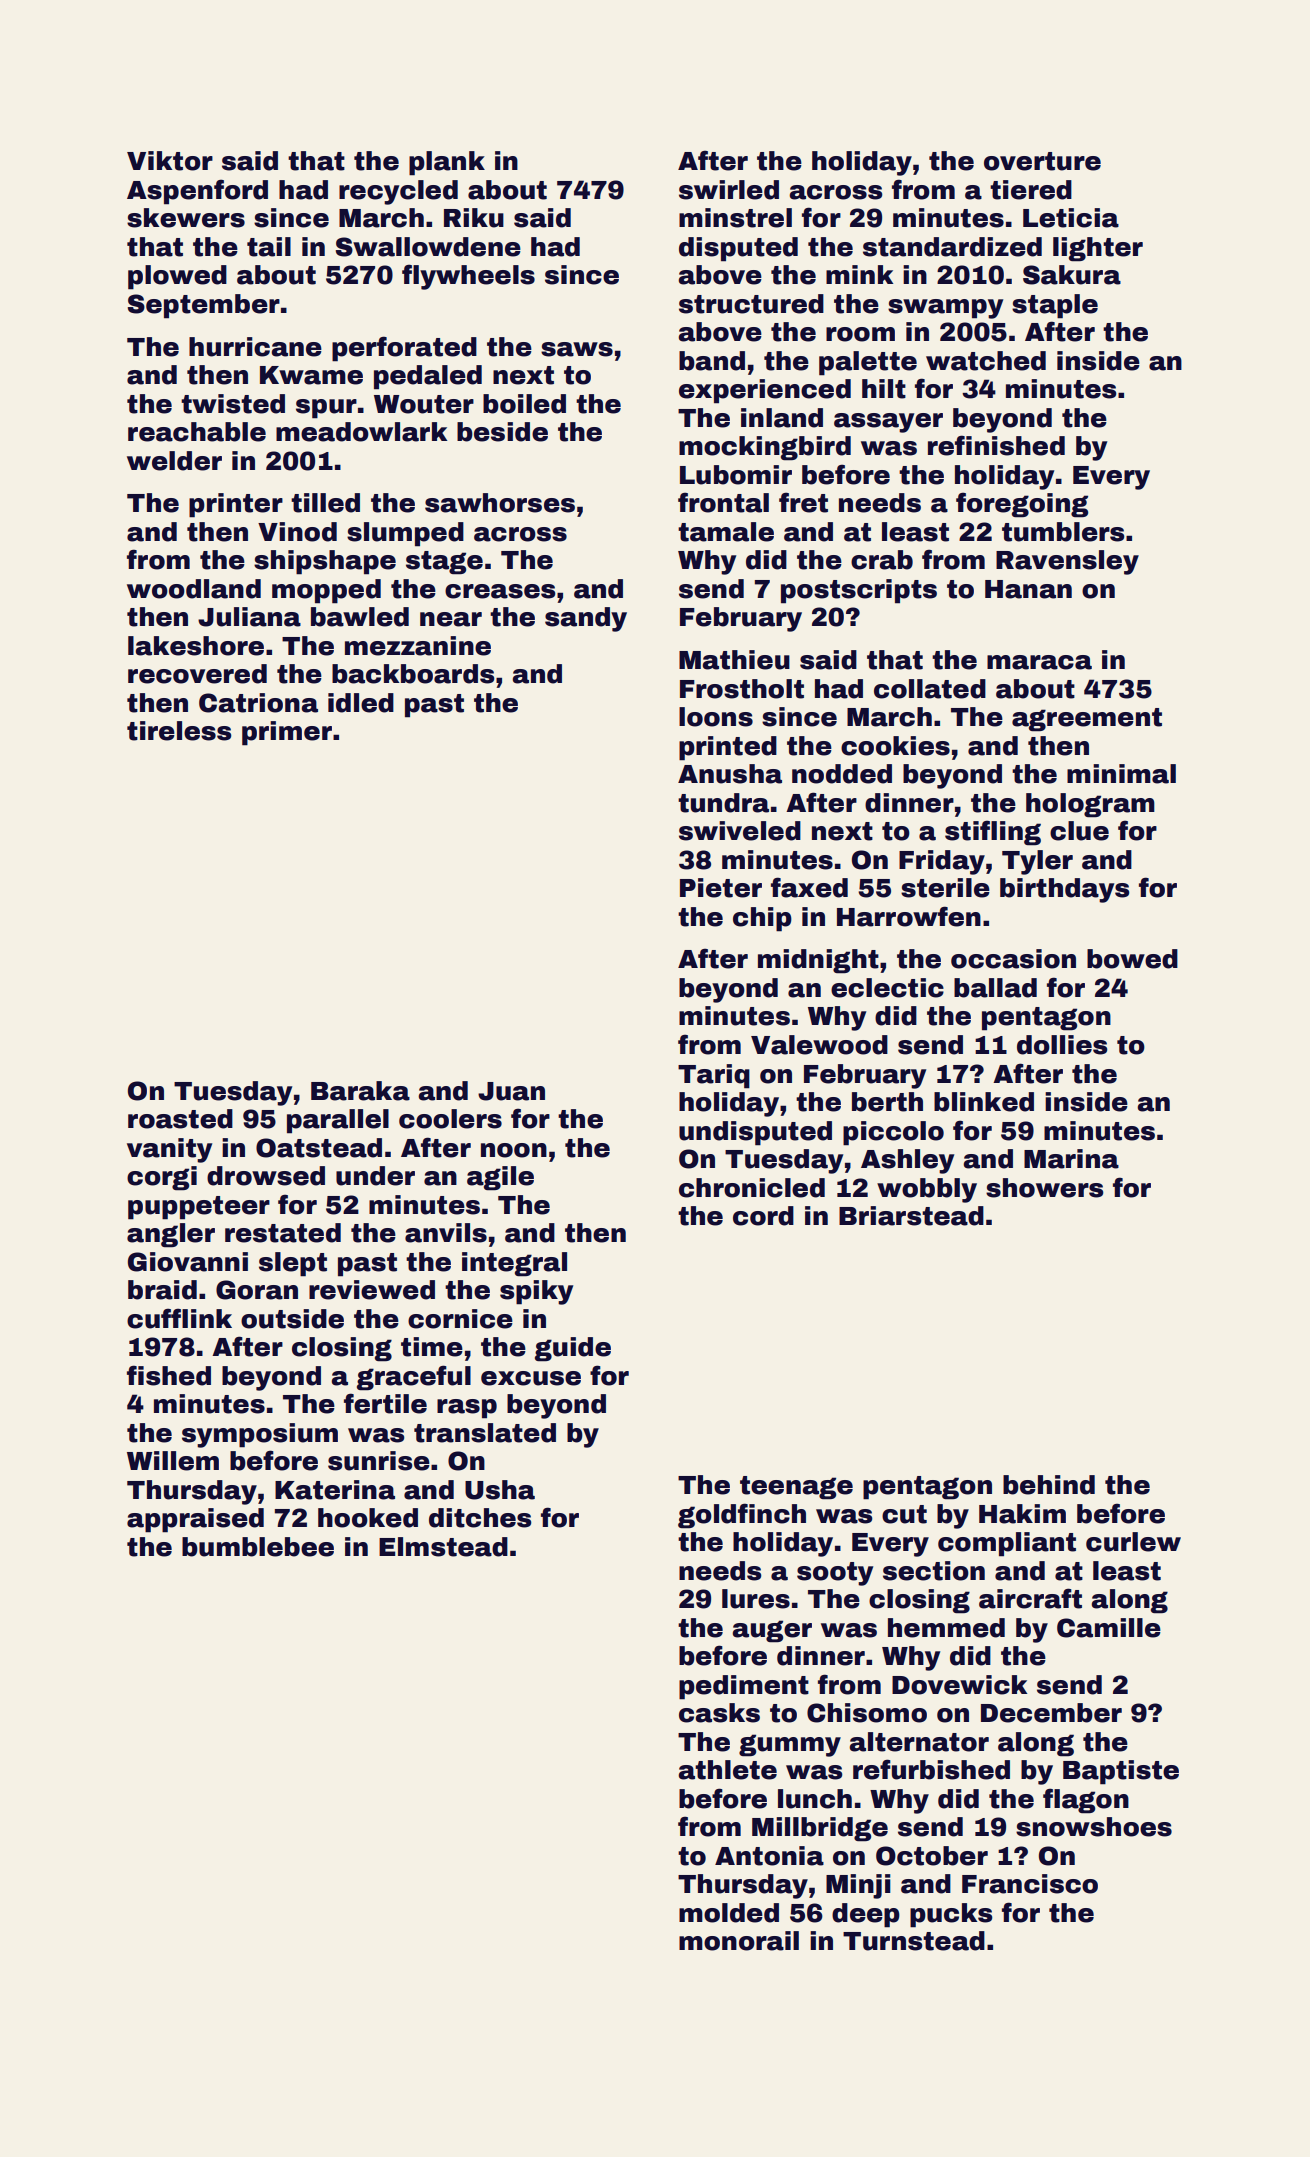  I want to click on crab, so click(882, 560).
